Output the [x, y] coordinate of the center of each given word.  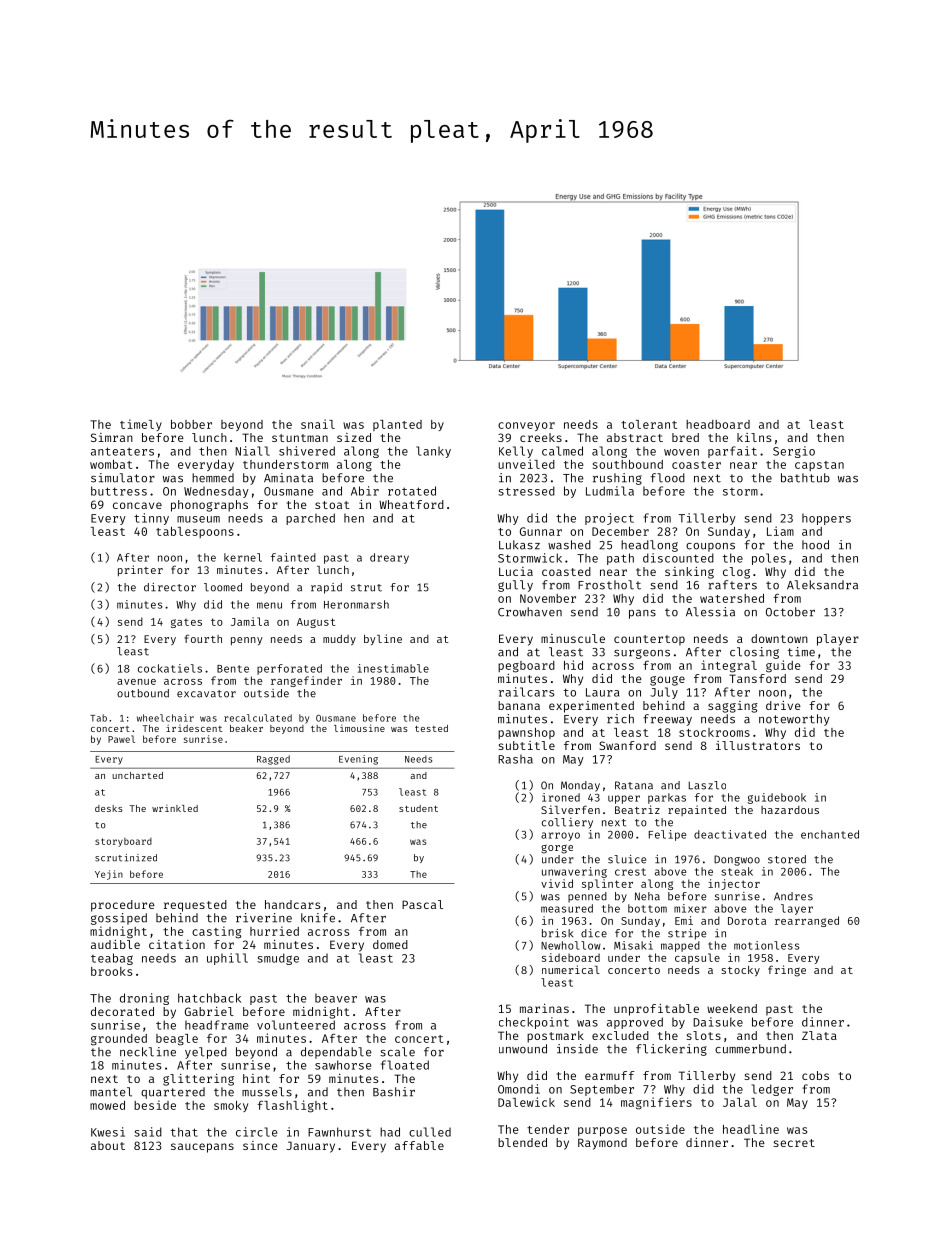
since [260, 1145]
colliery [567, 823]
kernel [243, 557]
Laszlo [707, 785]
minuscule [573, 638]
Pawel [121, 739]
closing [754, 653]
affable [419, 1145]
